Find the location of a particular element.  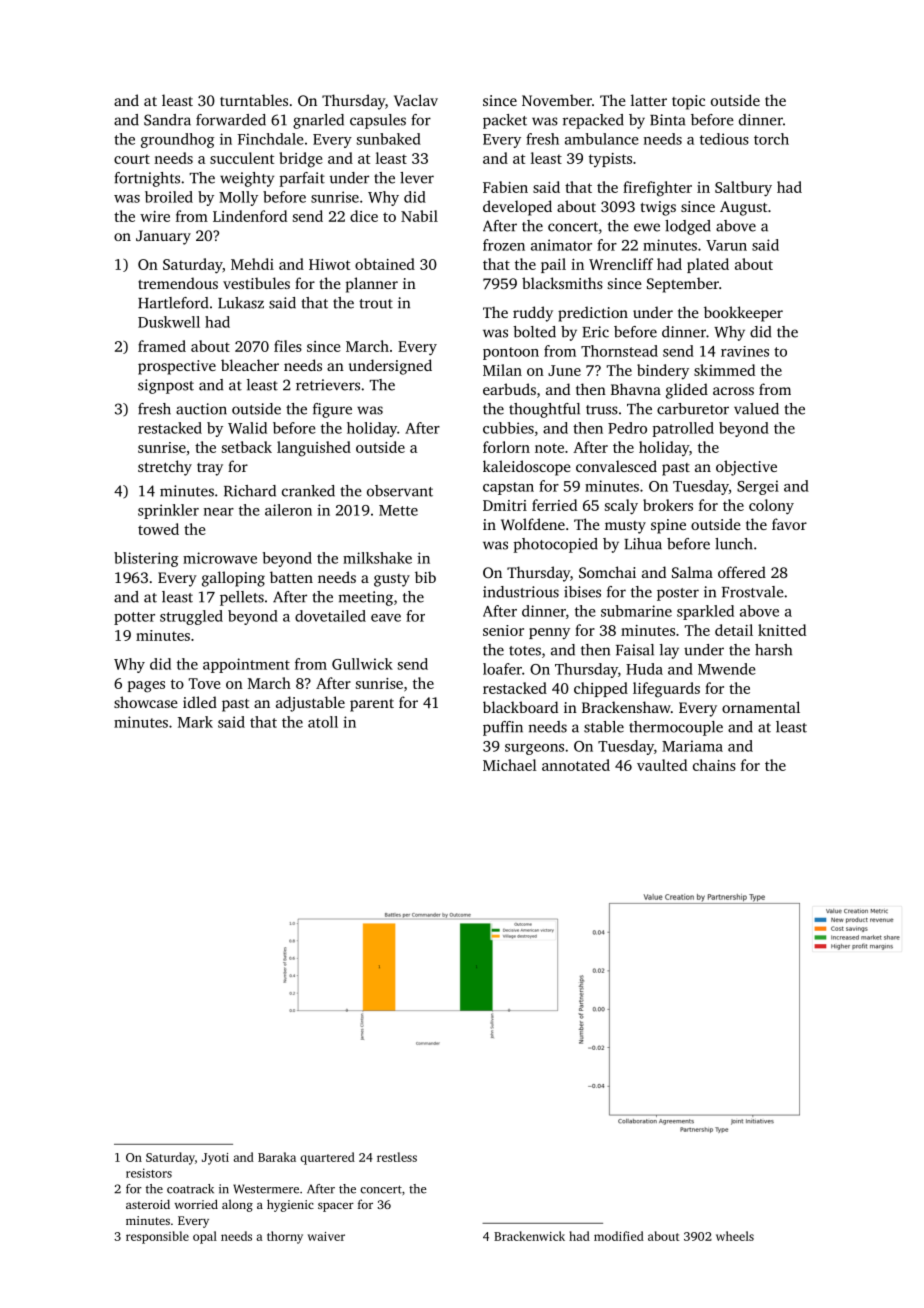

forlorn is located at coordinates (506, 447).
